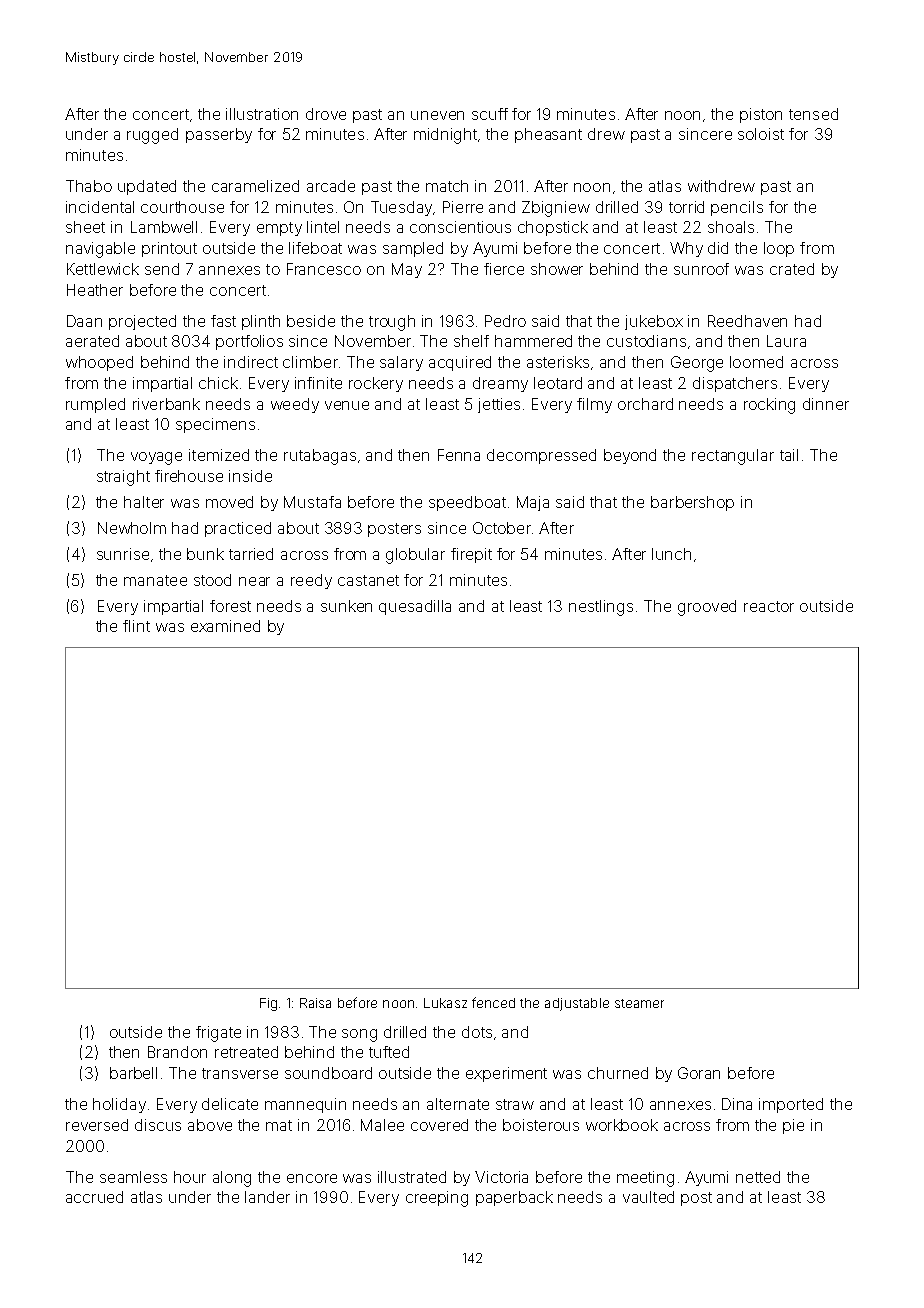 This image has height=1308, width=924. I want to click on send, so click(162, 269).
